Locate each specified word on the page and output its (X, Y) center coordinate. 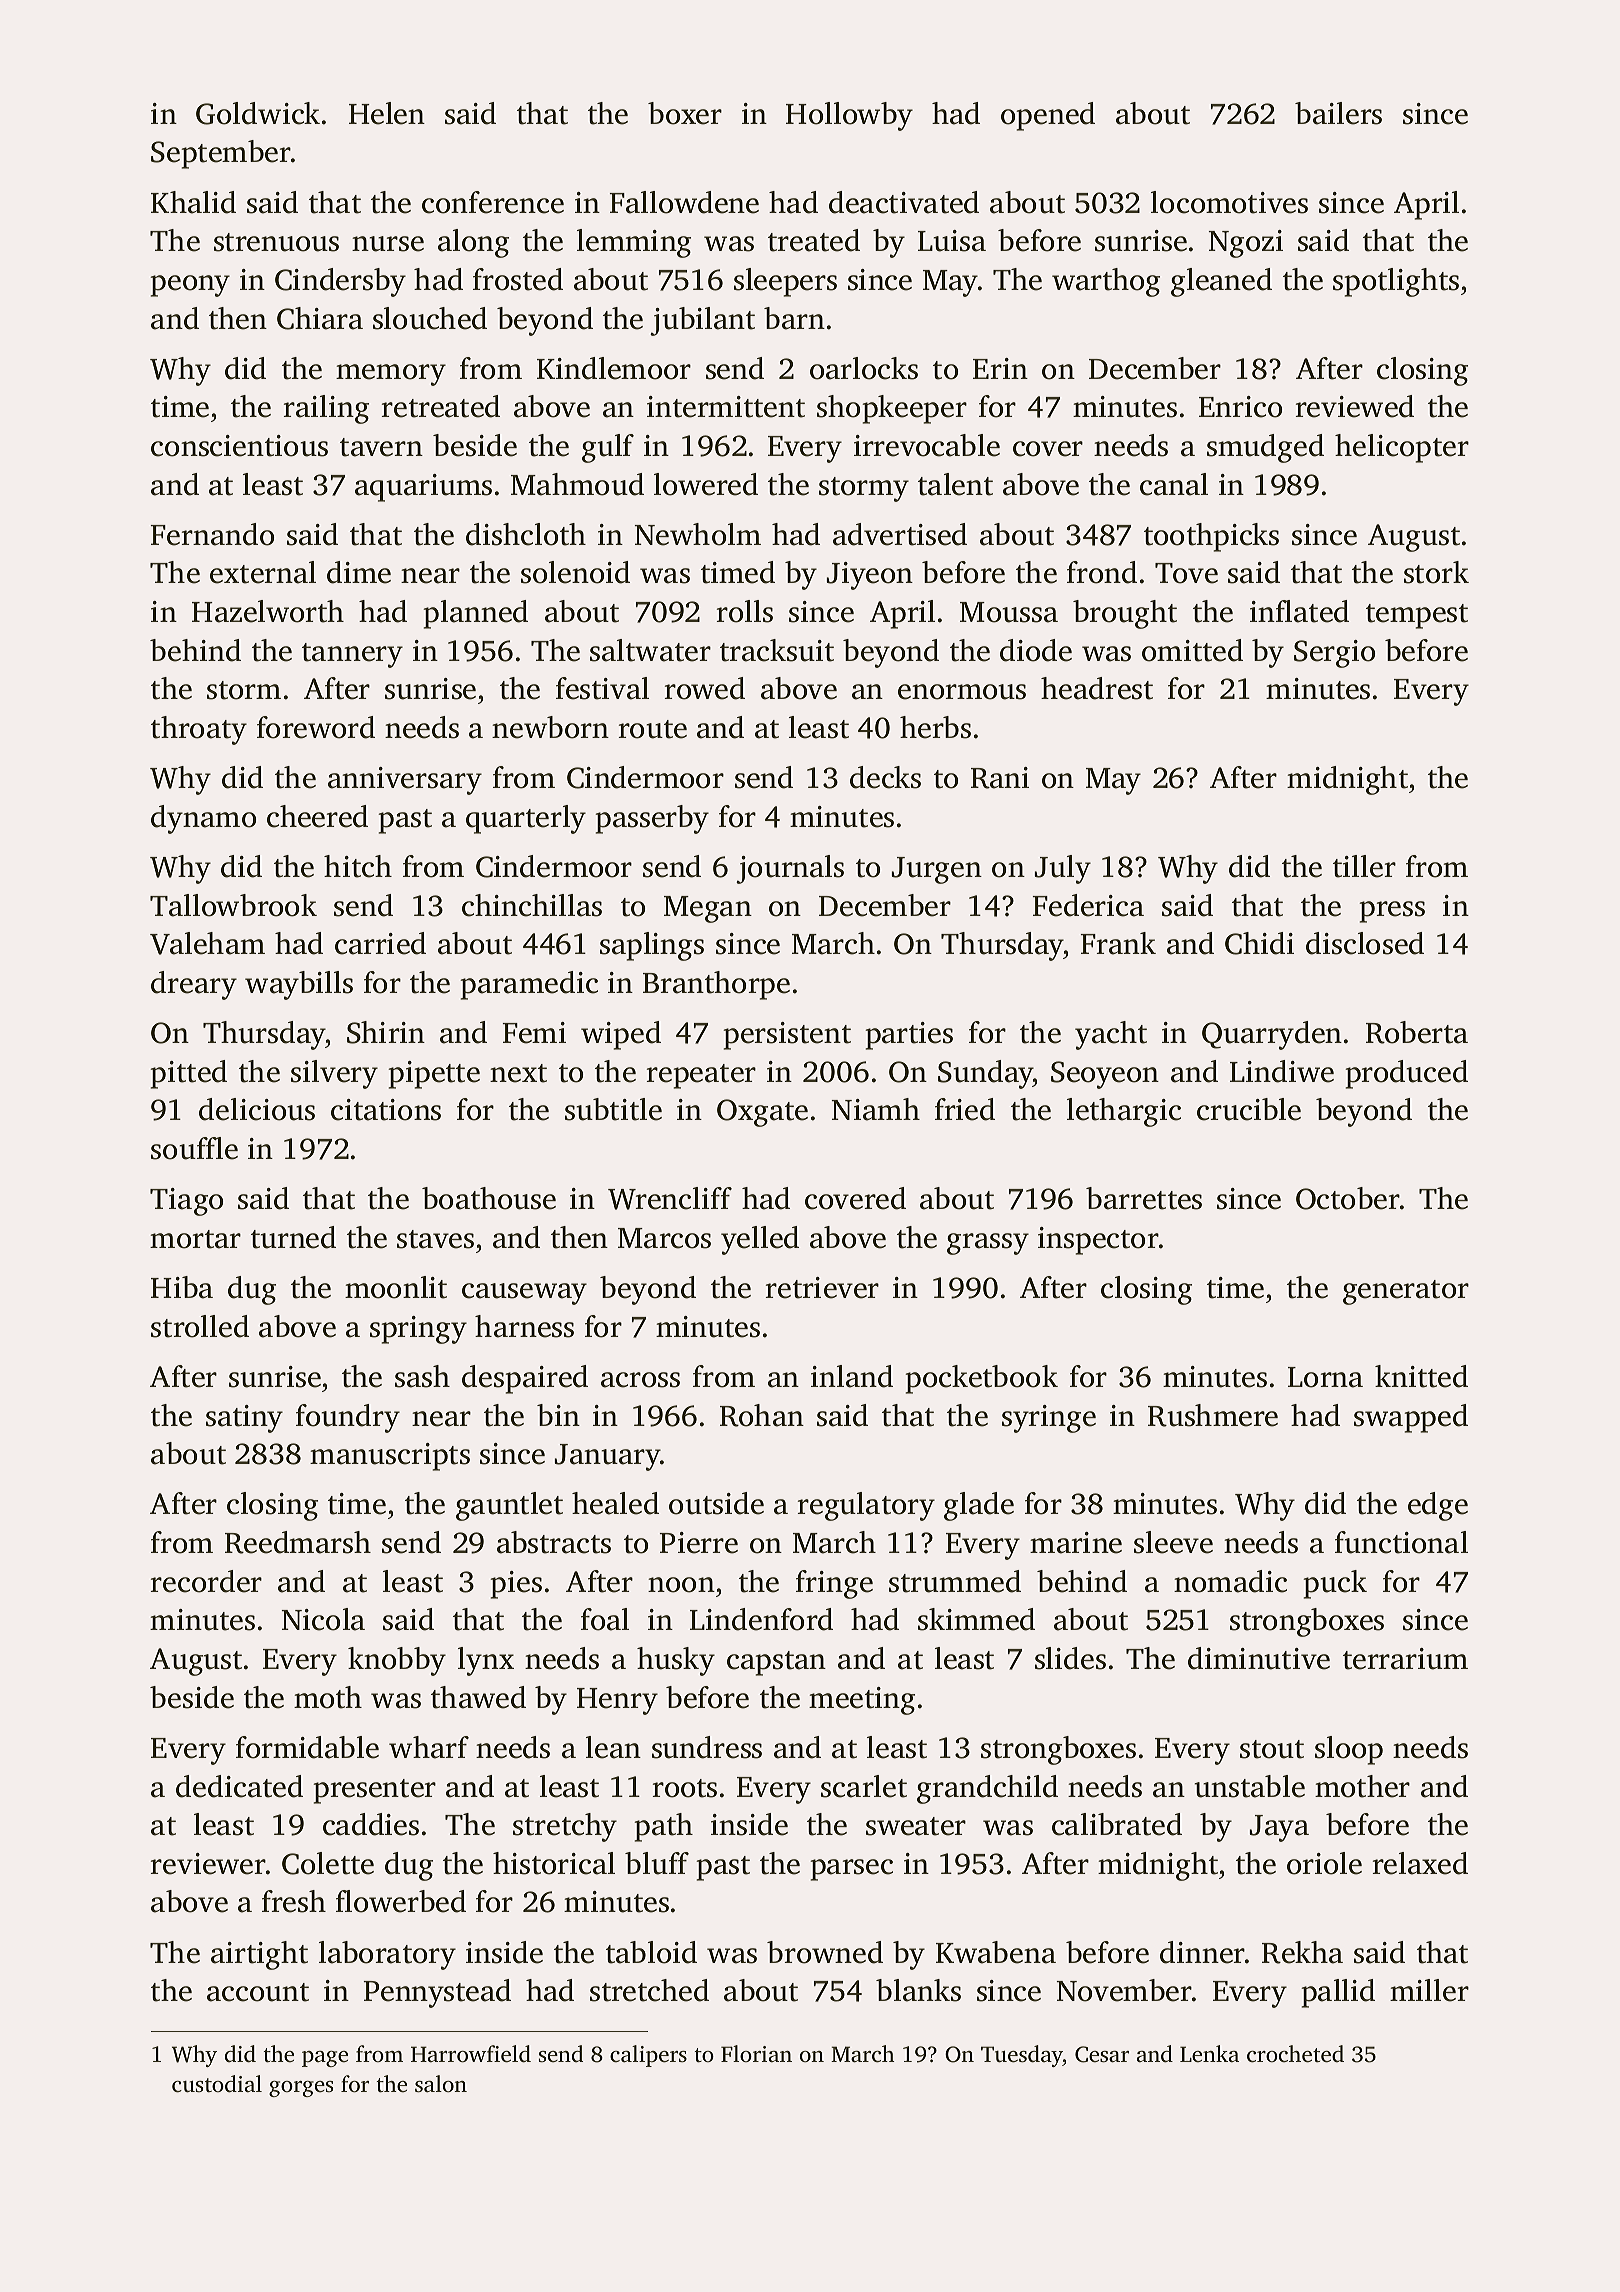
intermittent (726, 407)
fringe (834, 1584)
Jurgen (936, 870)
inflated (1299, 611)
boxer (685, 113)
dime (359, 572)
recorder (206, 1581)
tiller (1364, 866)
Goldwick (258, 113)
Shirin (386, 1032)
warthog (1106, 282)
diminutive (1259, 1658)
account (258, 1992)
